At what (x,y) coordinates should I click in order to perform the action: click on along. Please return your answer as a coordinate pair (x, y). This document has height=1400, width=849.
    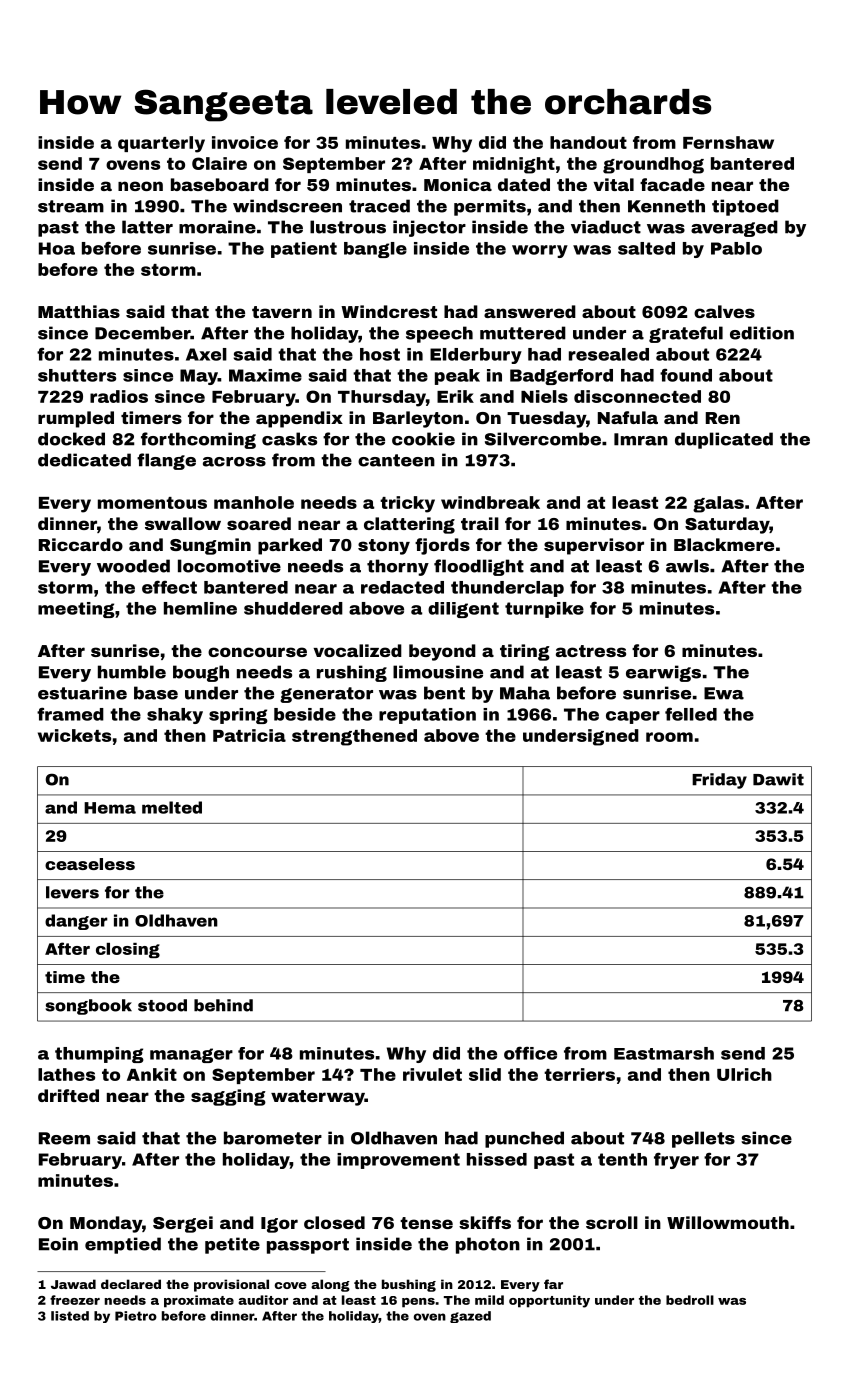
    Looking at the image, I should click on (330, 1285).
